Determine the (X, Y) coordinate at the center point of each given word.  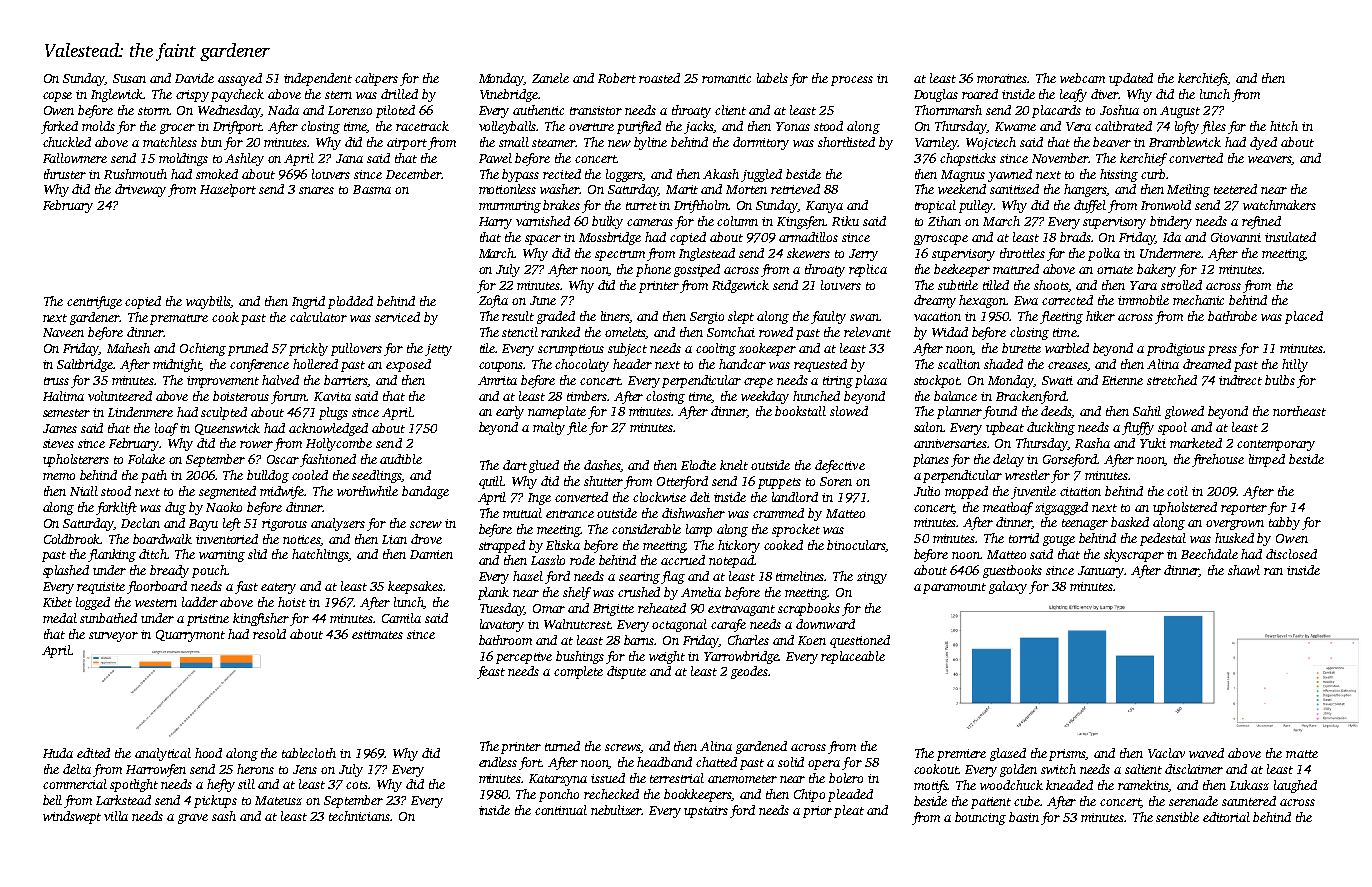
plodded (350, 302)
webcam (1082, 78)
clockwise (659, 497)
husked (1234, 538)
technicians (360, 816)
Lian (394, 539)
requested (820, 365)
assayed (240, 79)
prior (817, 812)
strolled (1181, 285)
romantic (726, 78)
